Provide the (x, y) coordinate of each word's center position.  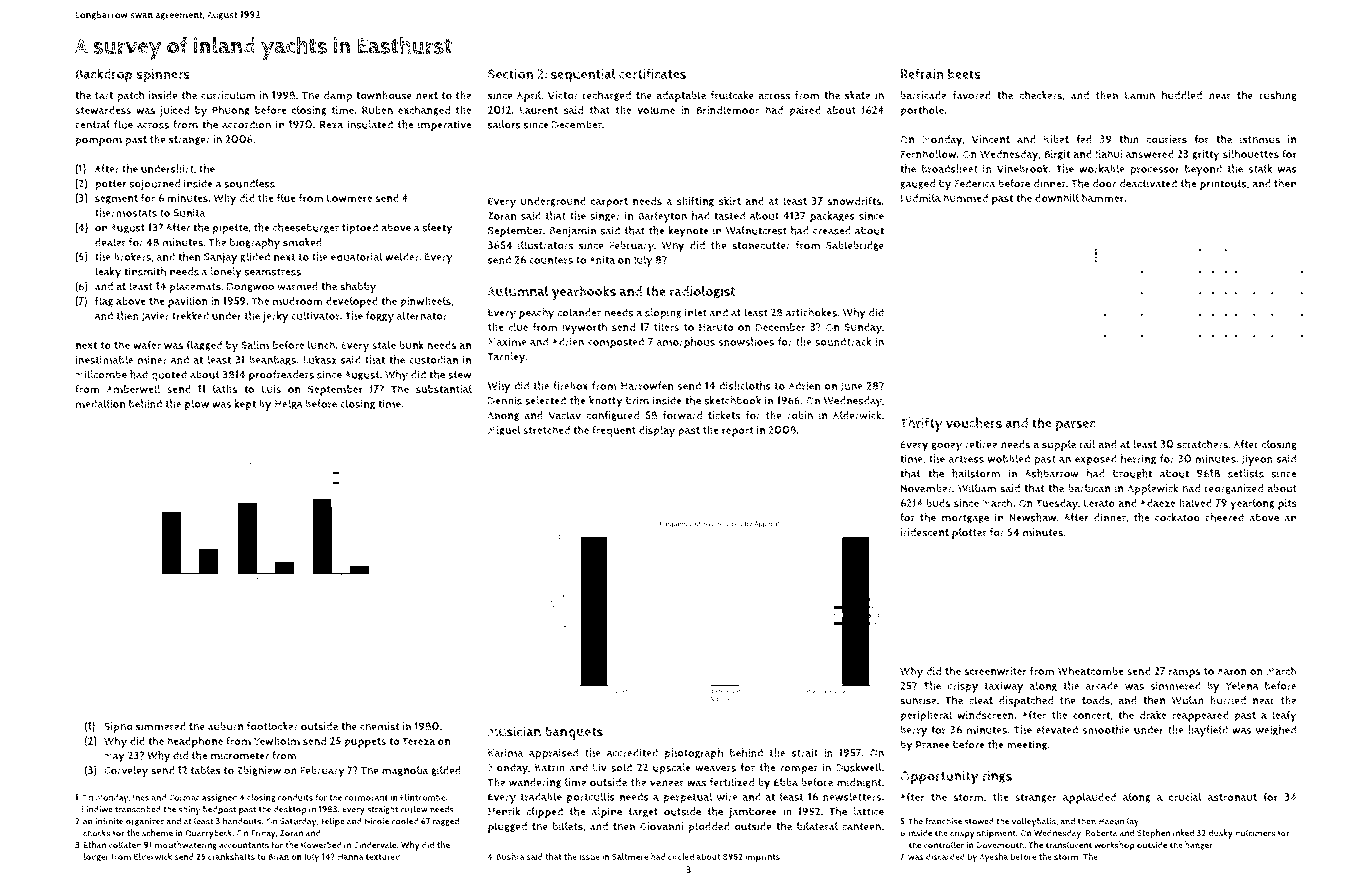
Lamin (1140, 95)
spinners (163, 76)
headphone (195, 742)
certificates (652, 74)
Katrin (550, 767)
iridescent (924, 532)
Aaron (1232, 671)
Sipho (118, 727)
